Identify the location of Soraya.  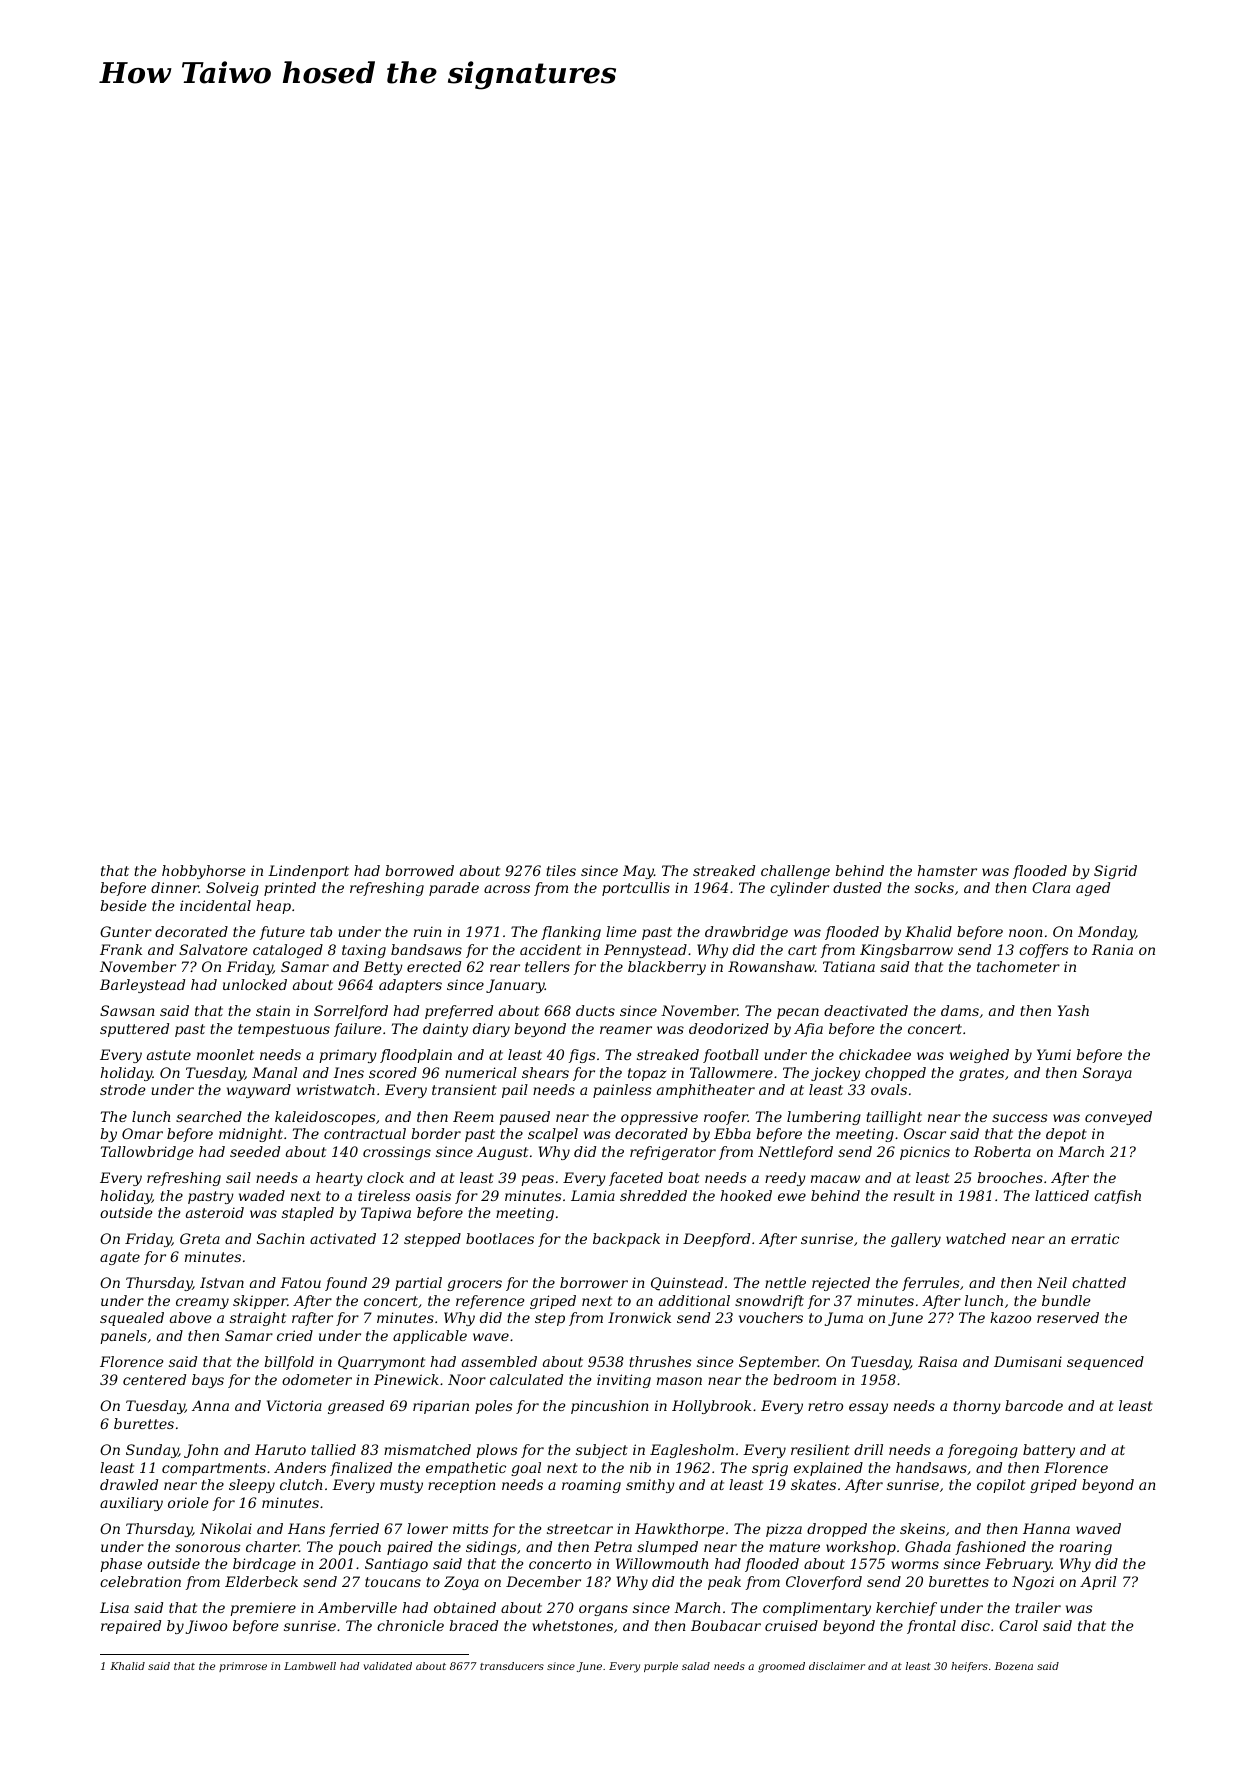
(1107, 1074).
